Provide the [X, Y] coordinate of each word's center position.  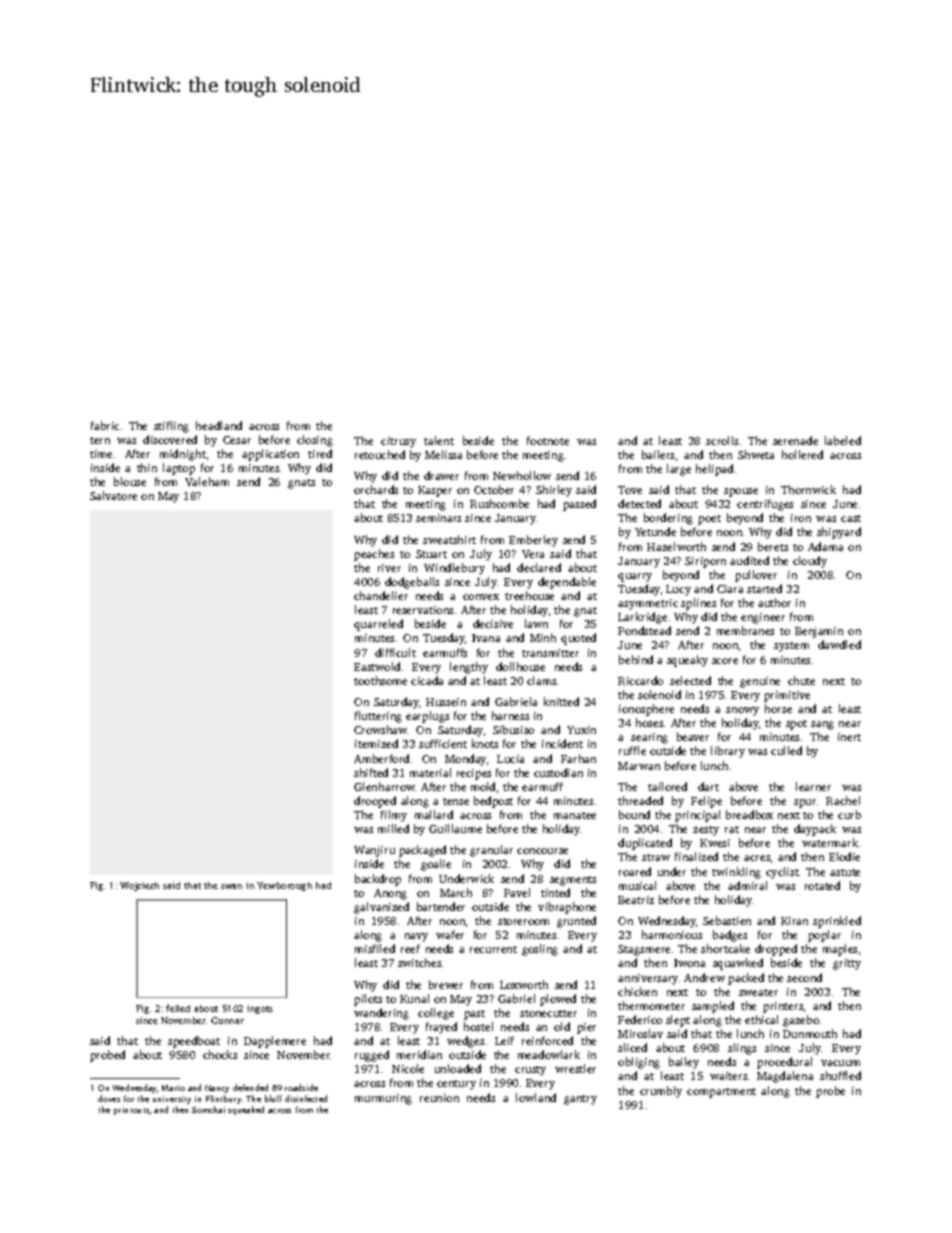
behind [636, 659]
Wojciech [139, 886]
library [728, 752]
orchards [376, 489]
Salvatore [113, 495]
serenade [795, 440]
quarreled [378, 625]
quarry [635, 577]
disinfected [306, 1098]
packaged [422, 851]
